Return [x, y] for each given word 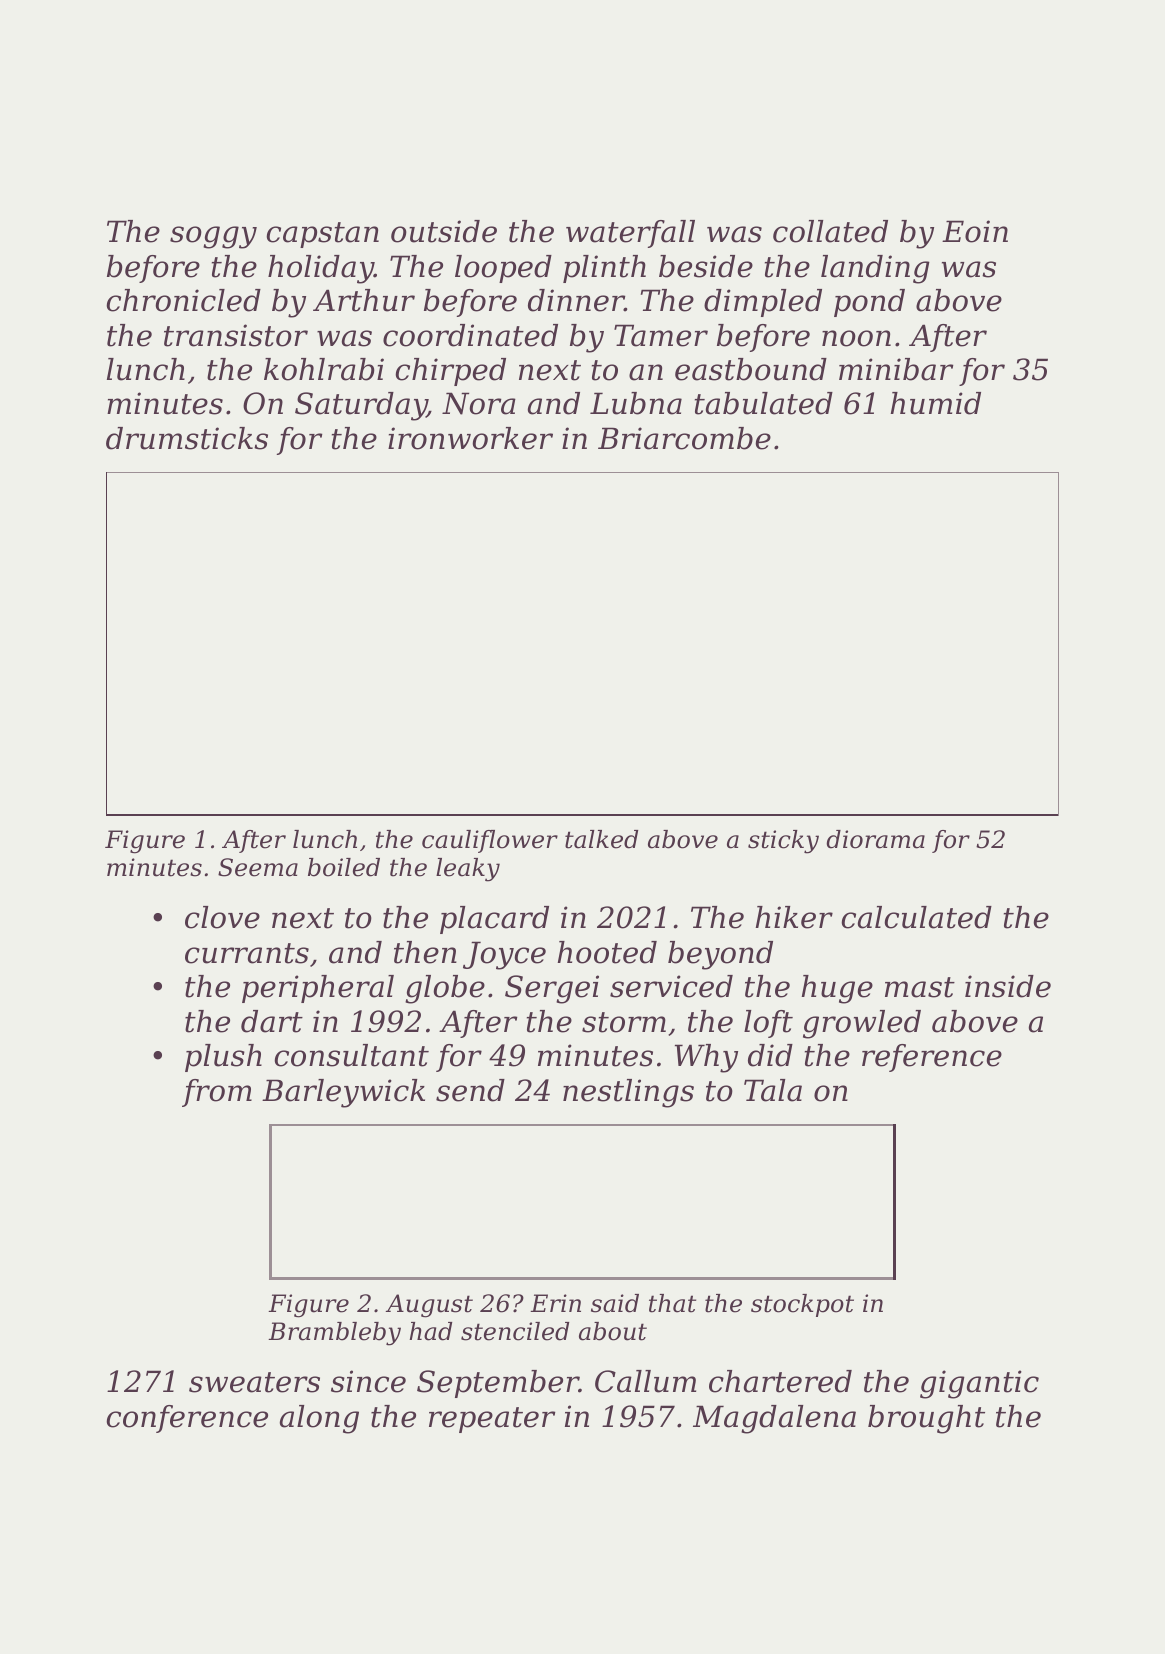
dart [272, 1021]
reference [932, 1058]
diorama [875, 839]
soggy [213, 237]
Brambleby [334, 1334]
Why [706, 1058]
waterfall [630, 234]
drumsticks [187, 438]
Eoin [975, 231]
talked [601, 839]
